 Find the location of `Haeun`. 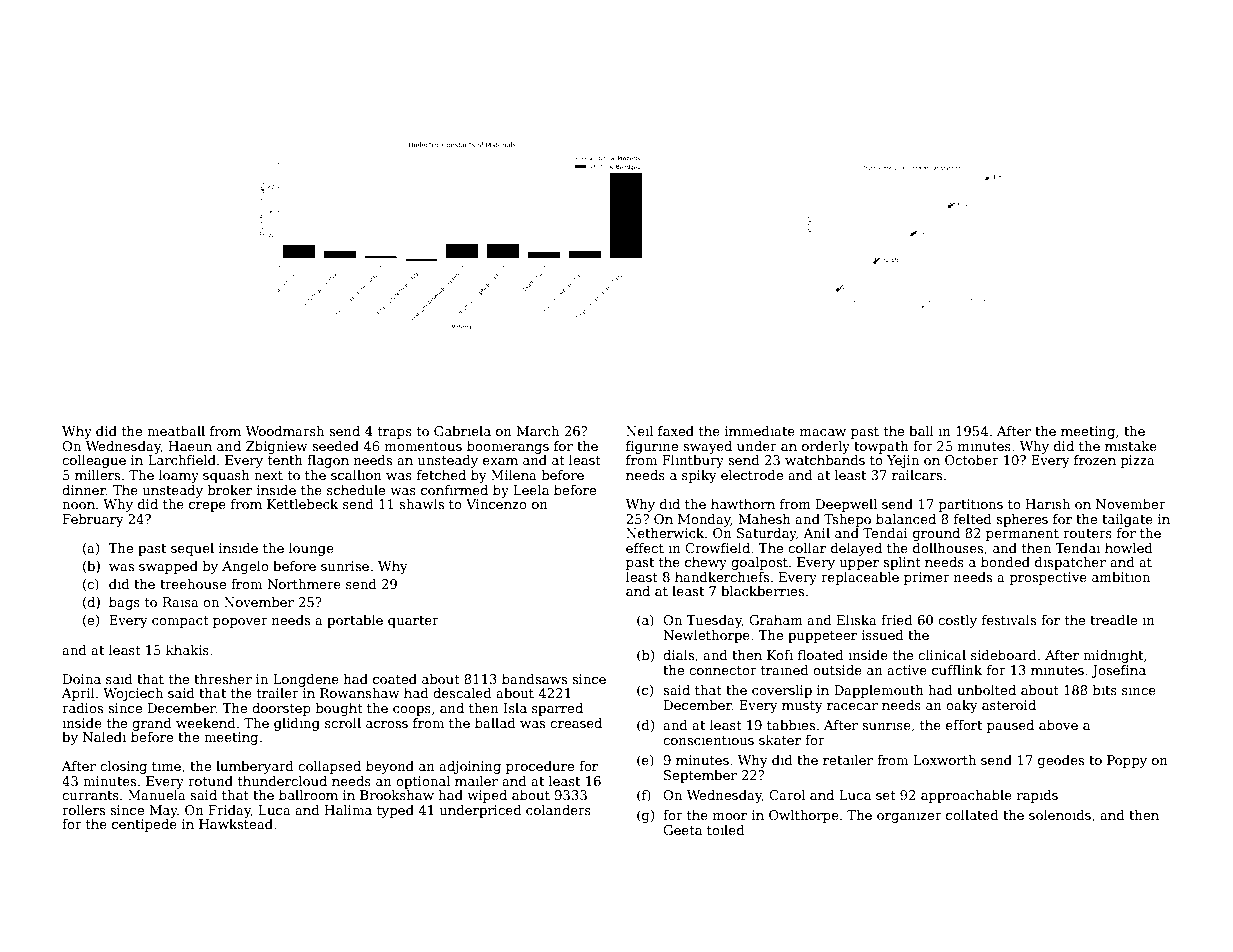

Haeun is located at coordinates (190, 446).
